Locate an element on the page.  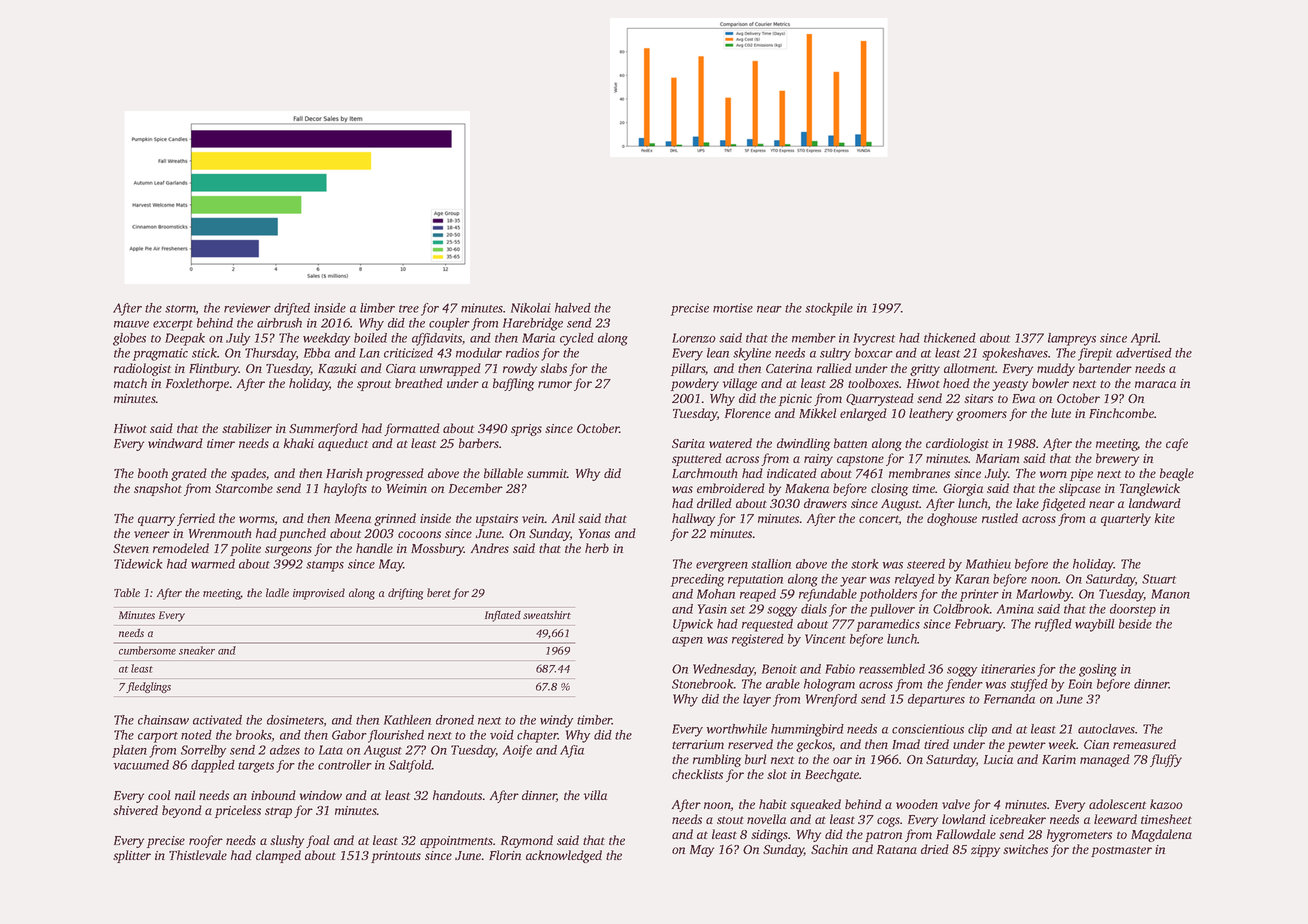
mortise is located at coordinates (733, 308).
